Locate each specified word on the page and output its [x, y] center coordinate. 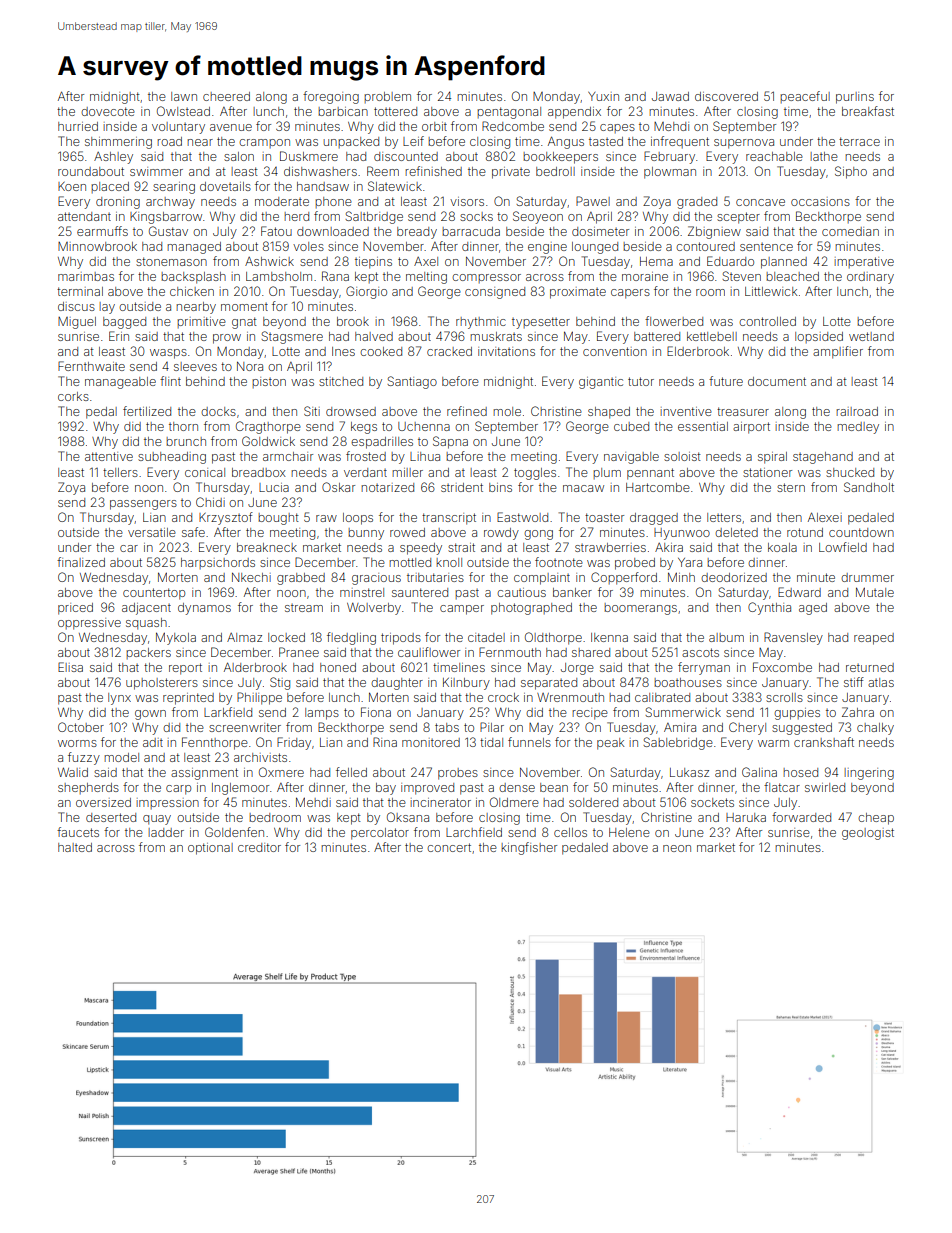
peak [610, 744]
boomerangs [640, 609]
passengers [143, 505]
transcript [449, 519]
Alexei [825, 517]
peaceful [805, 97]
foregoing [331, 97]
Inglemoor [240, 789]
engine [547, 248]
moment [244, 307]
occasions [820, 201]
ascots [700, 652]
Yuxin [603, 96]
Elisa [70, 667]
